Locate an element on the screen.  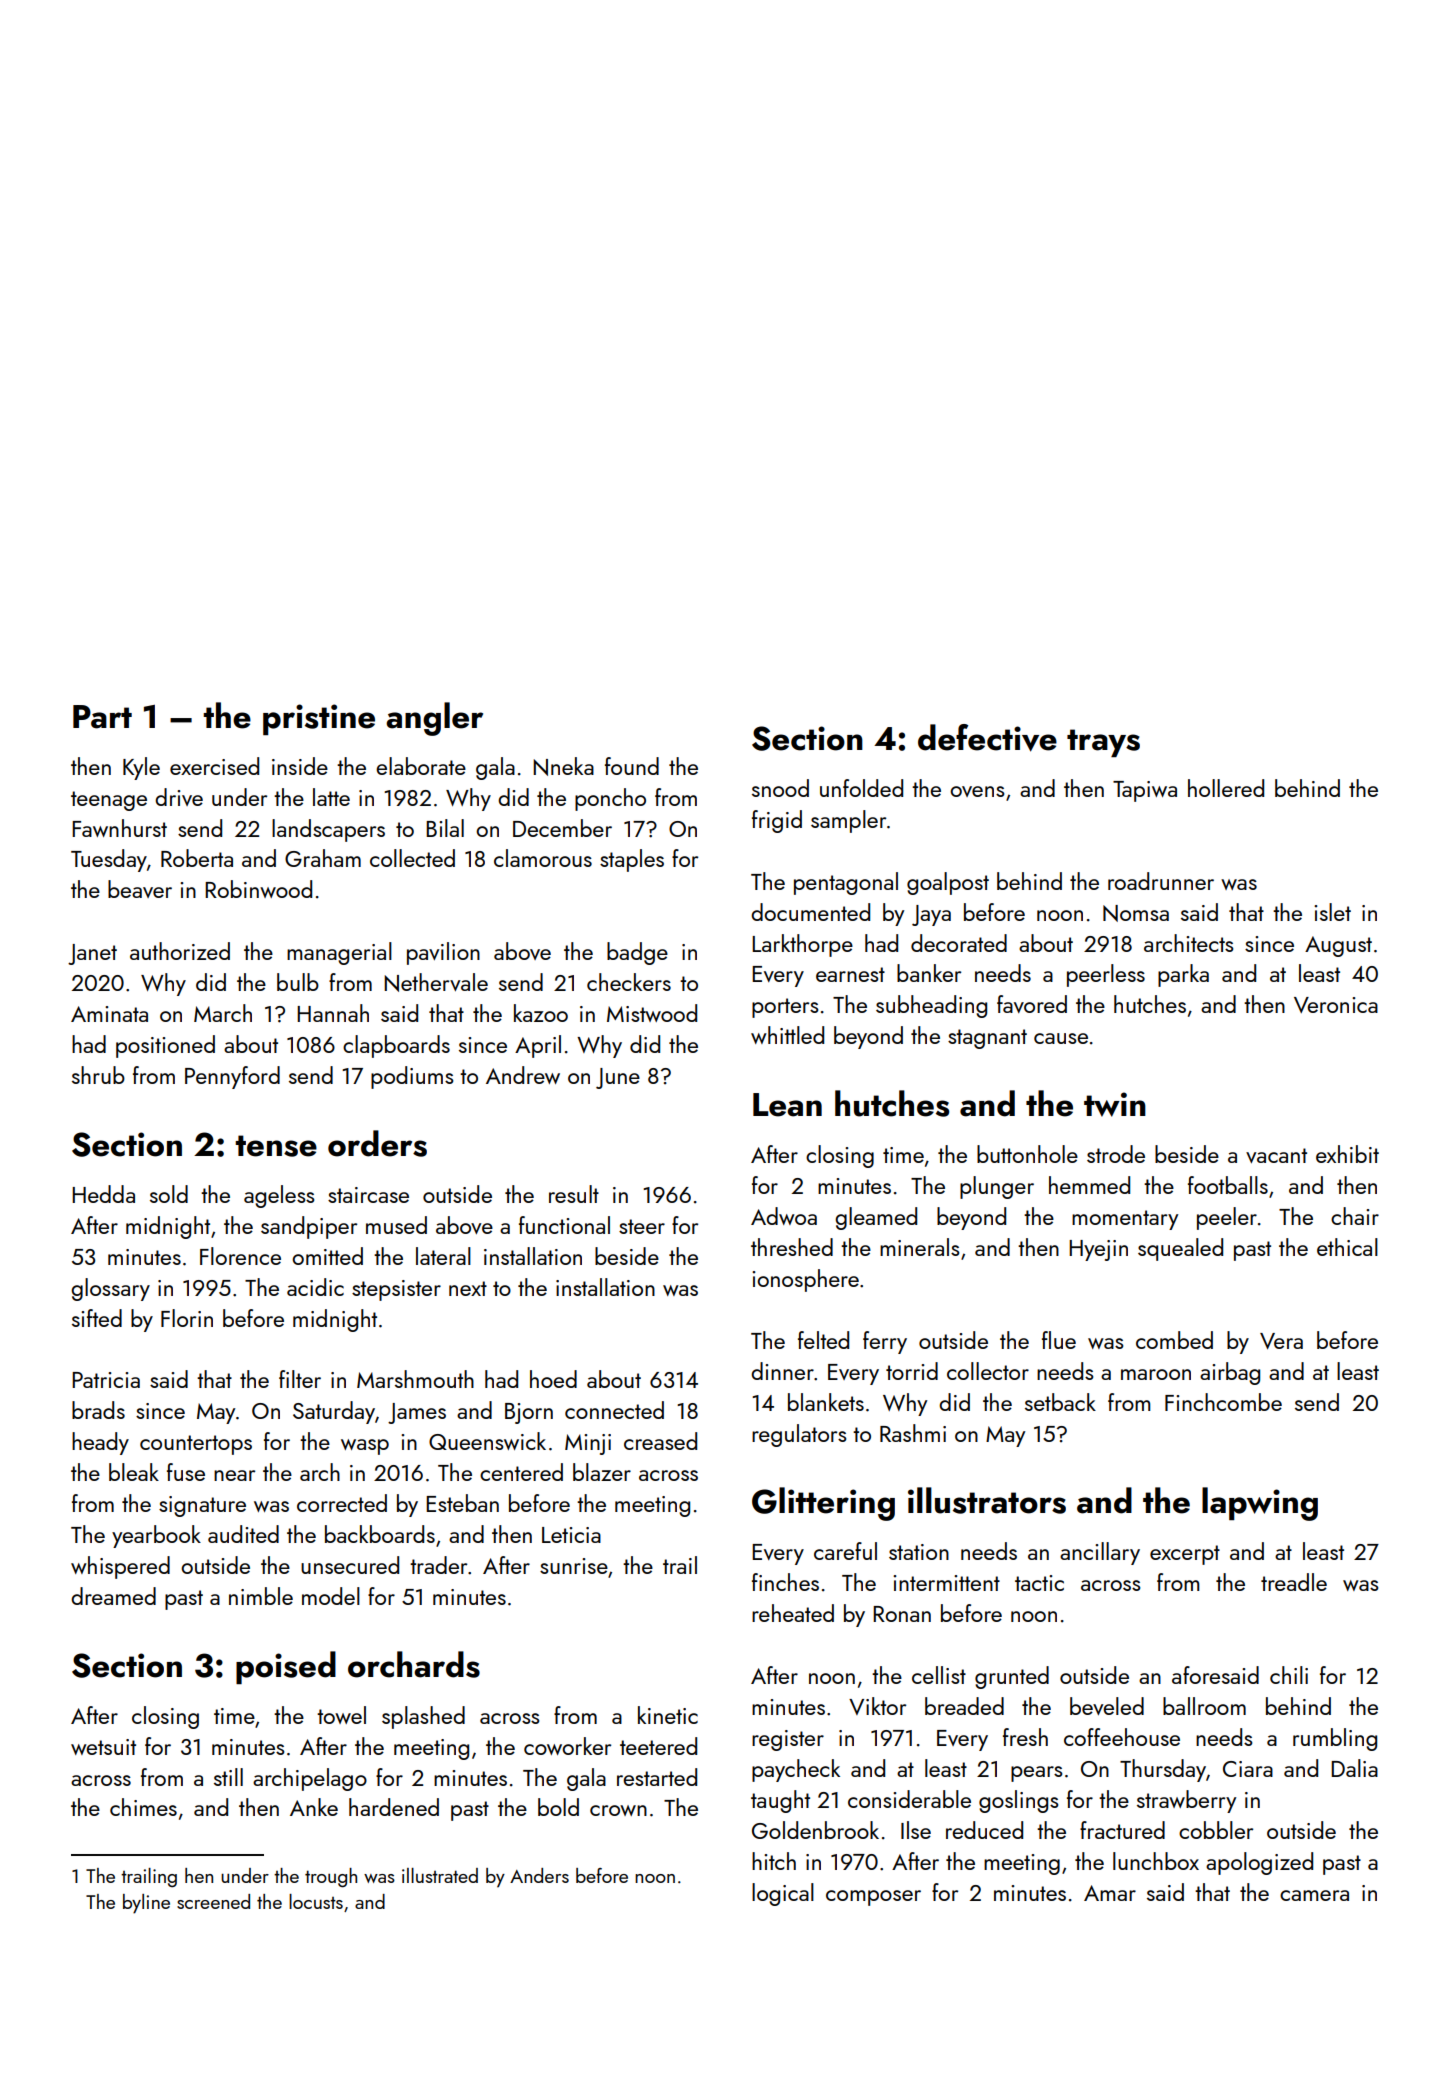
kinetic is located at coordinates (668, 1715).
